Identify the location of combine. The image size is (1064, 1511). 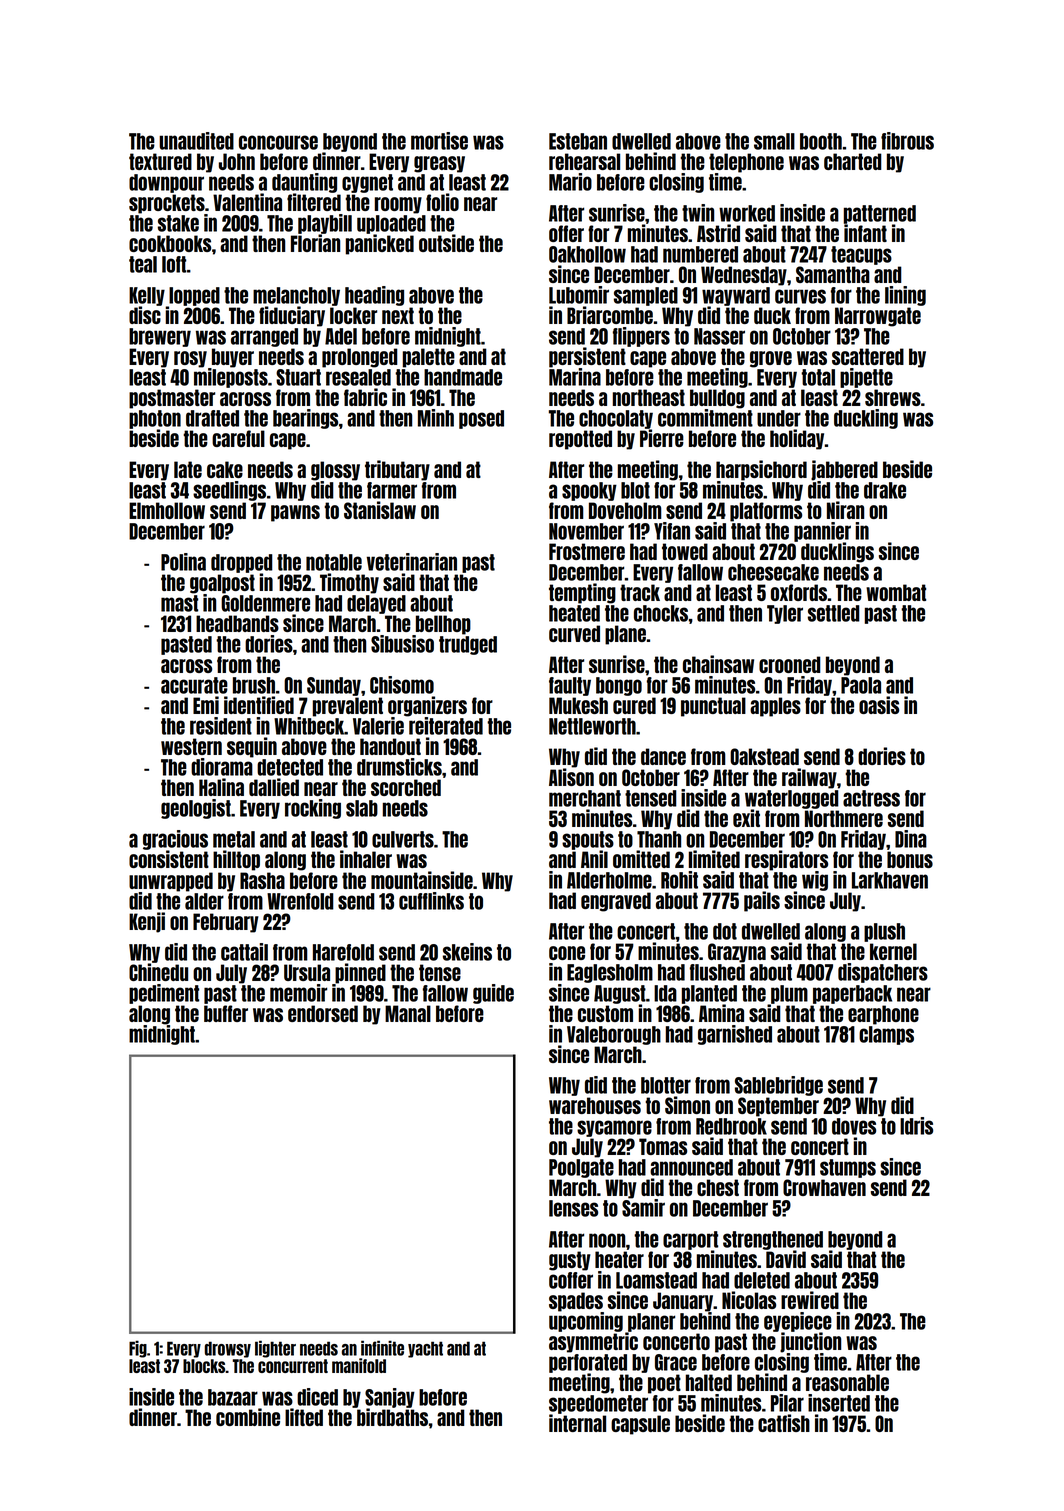
(248, 1417).
